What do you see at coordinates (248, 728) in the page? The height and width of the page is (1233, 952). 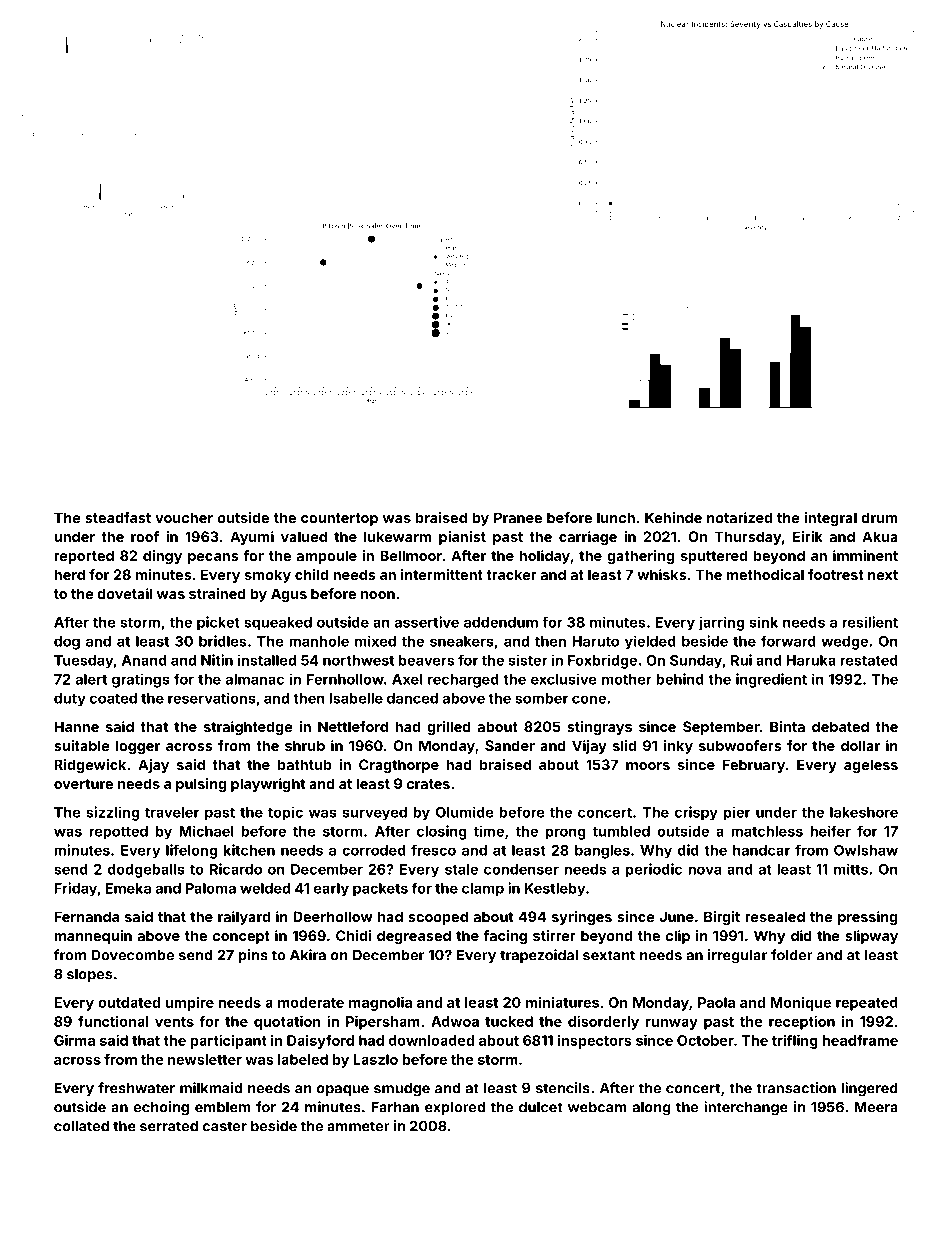 I see `straightedge` at bounding box center [248, 728].
